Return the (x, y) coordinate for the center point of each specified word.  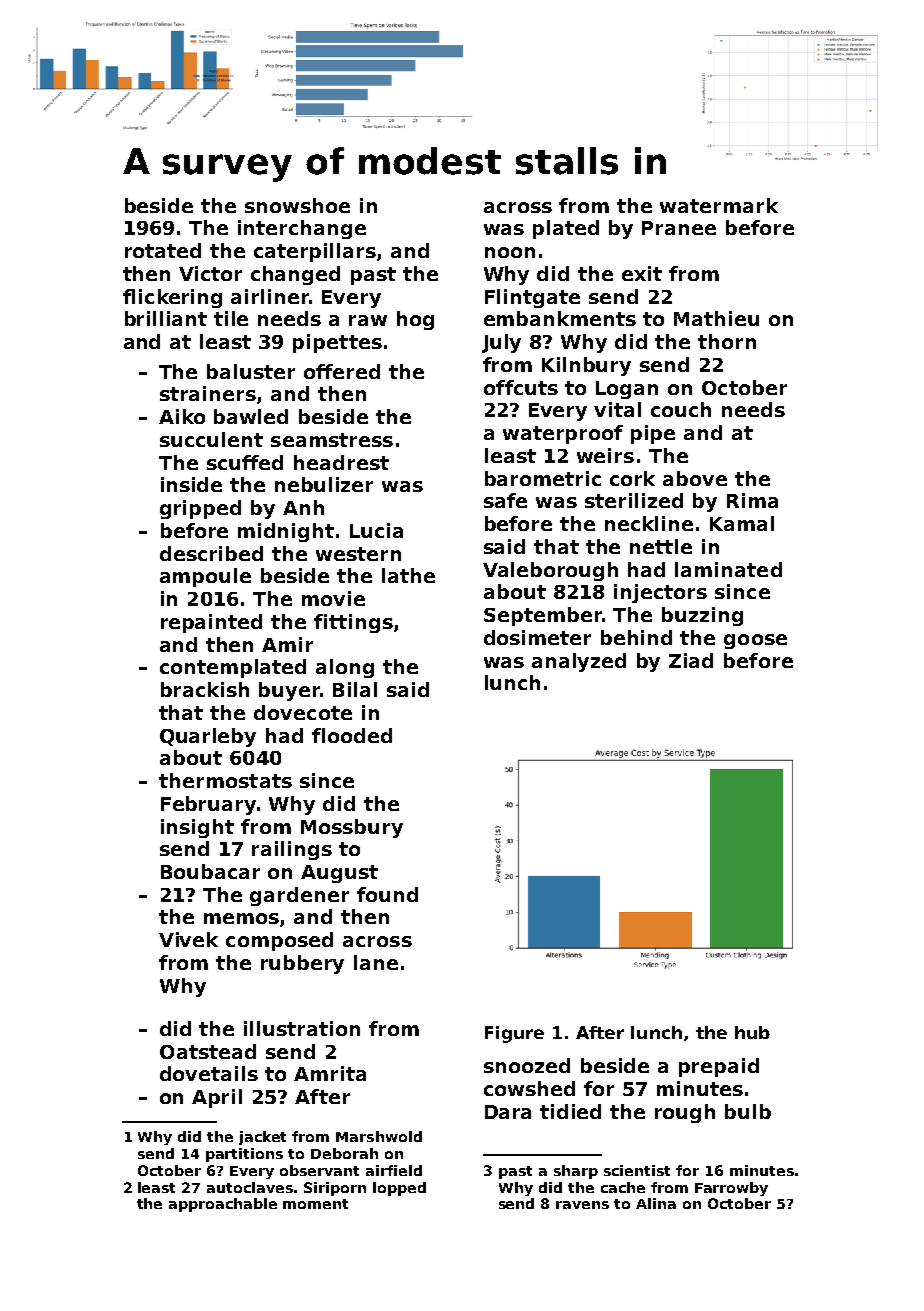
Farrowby (731, 1189)
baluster (251, 371)
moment (315, 1204)
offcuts (521, 387)
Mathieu (716, 318)
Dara (508, 1112)
